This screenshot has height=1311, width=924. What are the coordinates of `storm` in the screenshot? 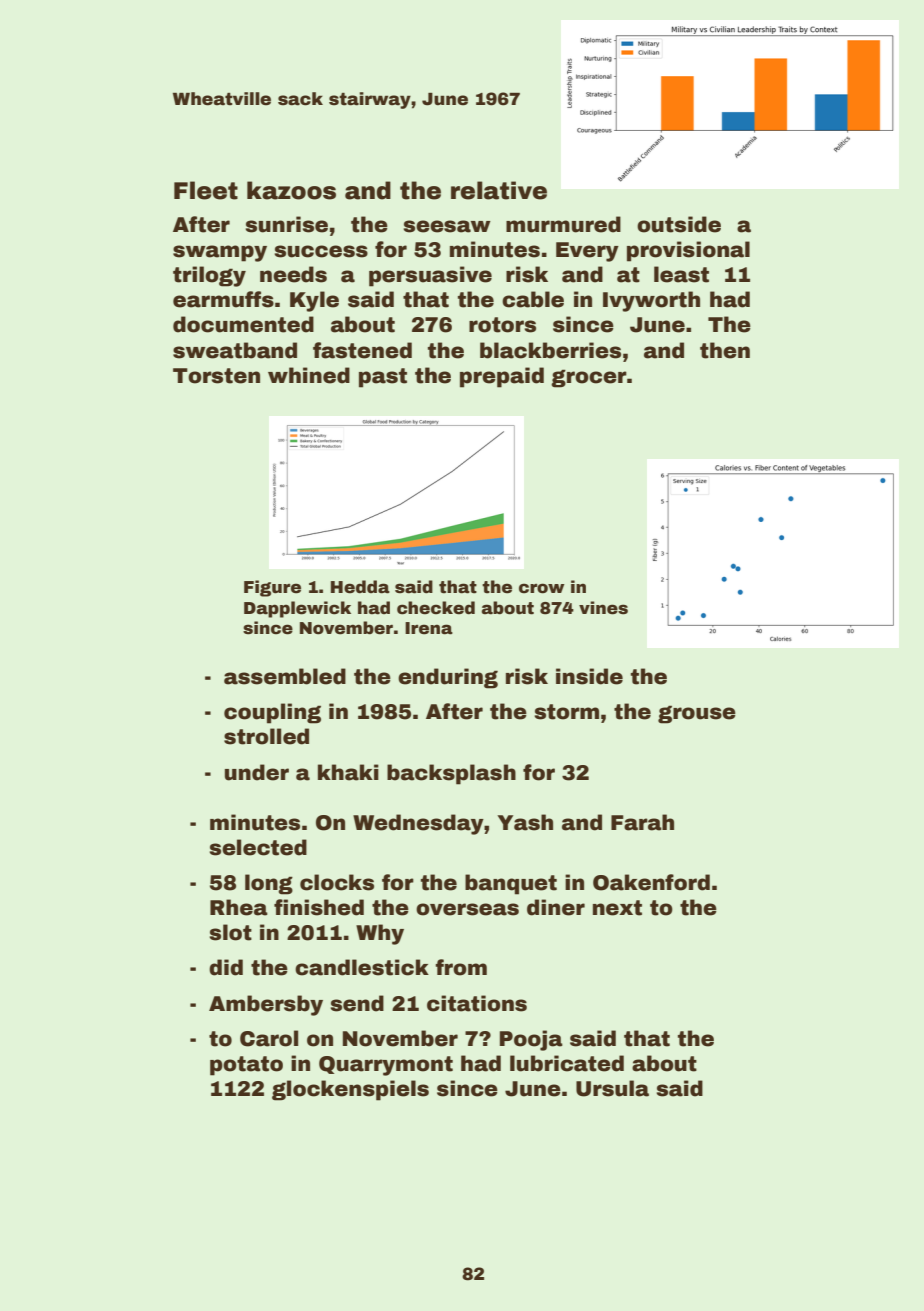 It's located at (566, 712).
